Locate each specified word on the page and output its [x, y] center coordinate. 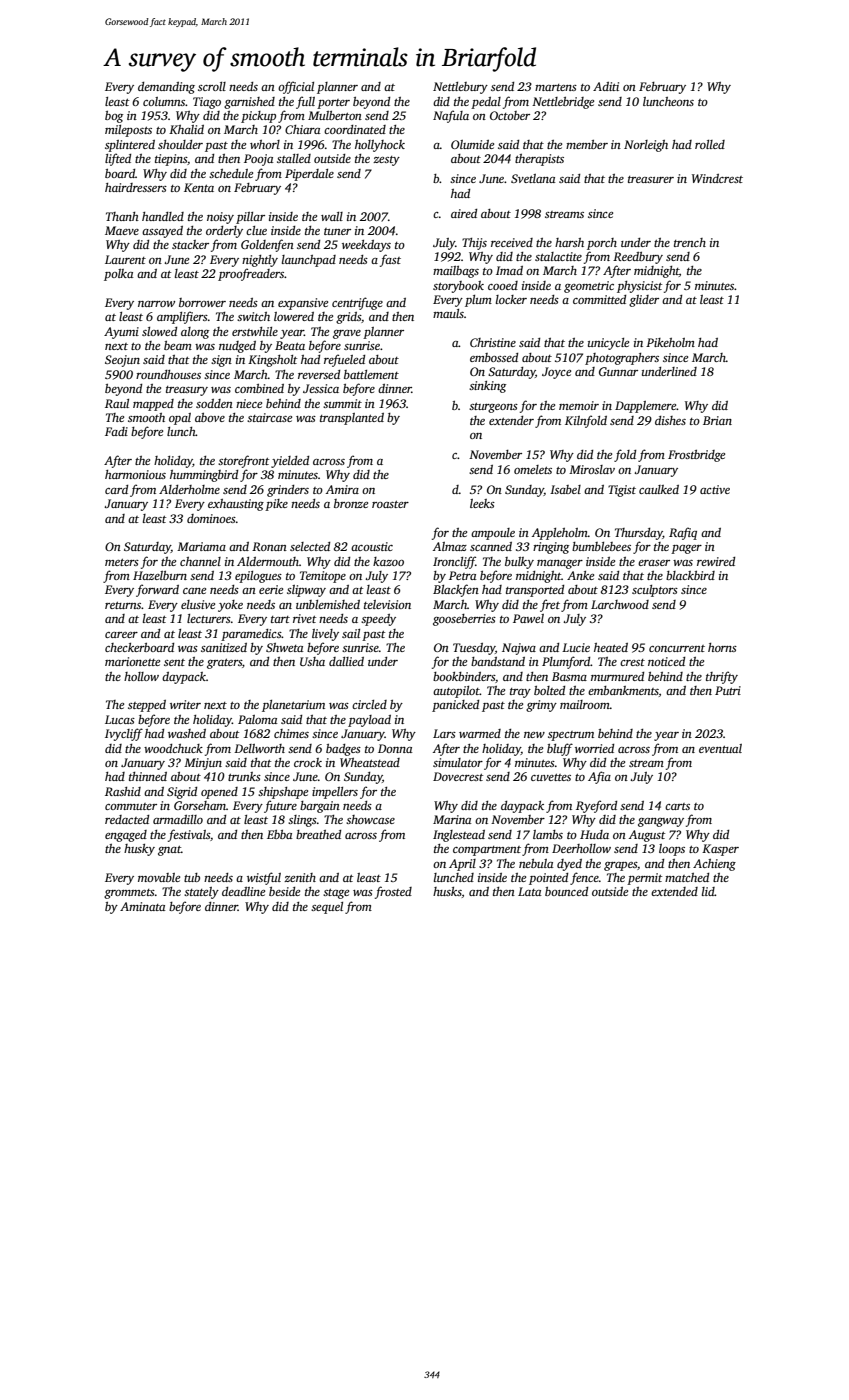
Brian [717, 420]
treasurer [651, 179]
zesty [386, 161]
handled [163, 216]
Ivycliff [124, 734]
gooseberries [464, 620]
